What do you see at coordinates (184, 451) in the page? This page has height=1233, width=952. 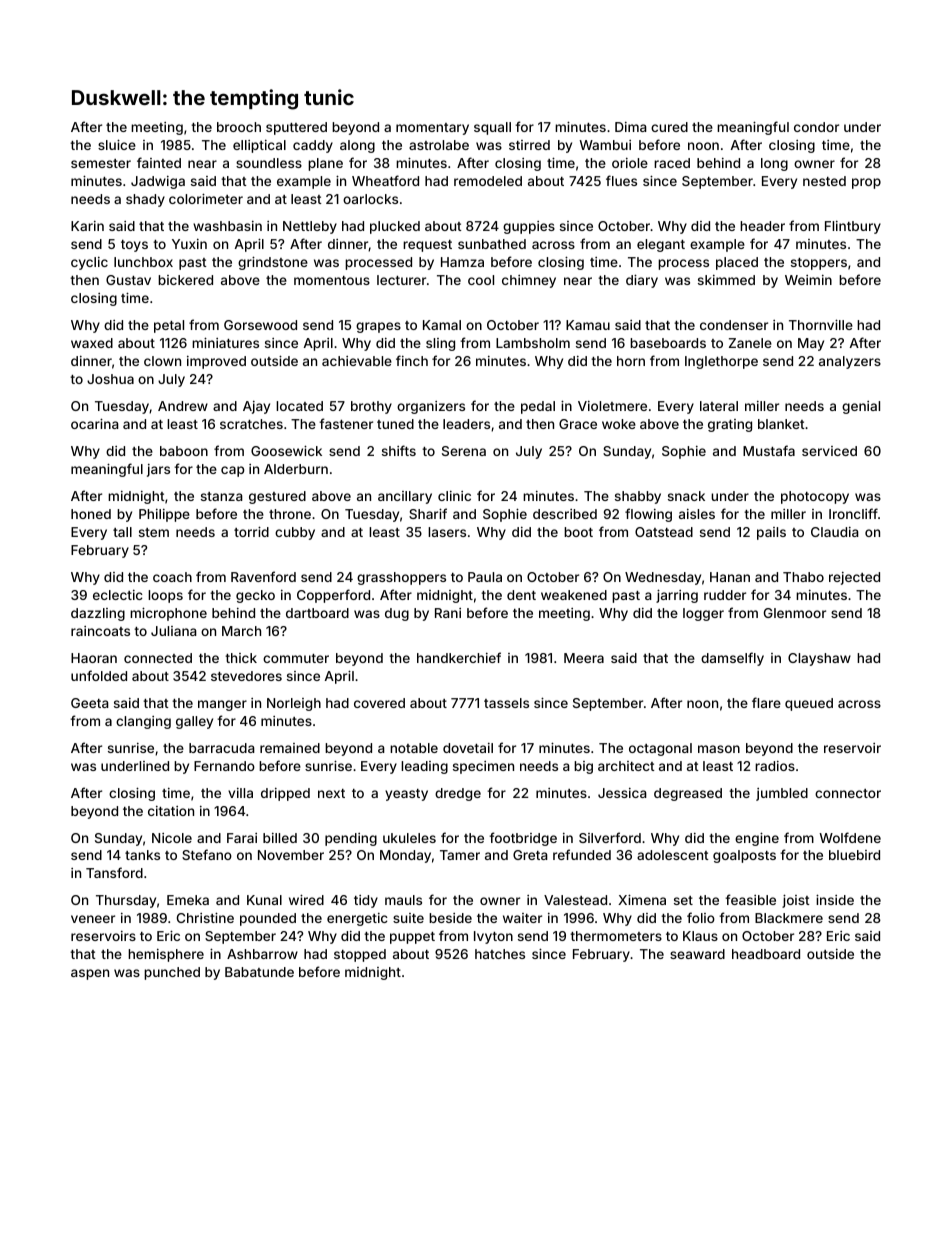 I see `baboon` at bounding box center [184, 451].
